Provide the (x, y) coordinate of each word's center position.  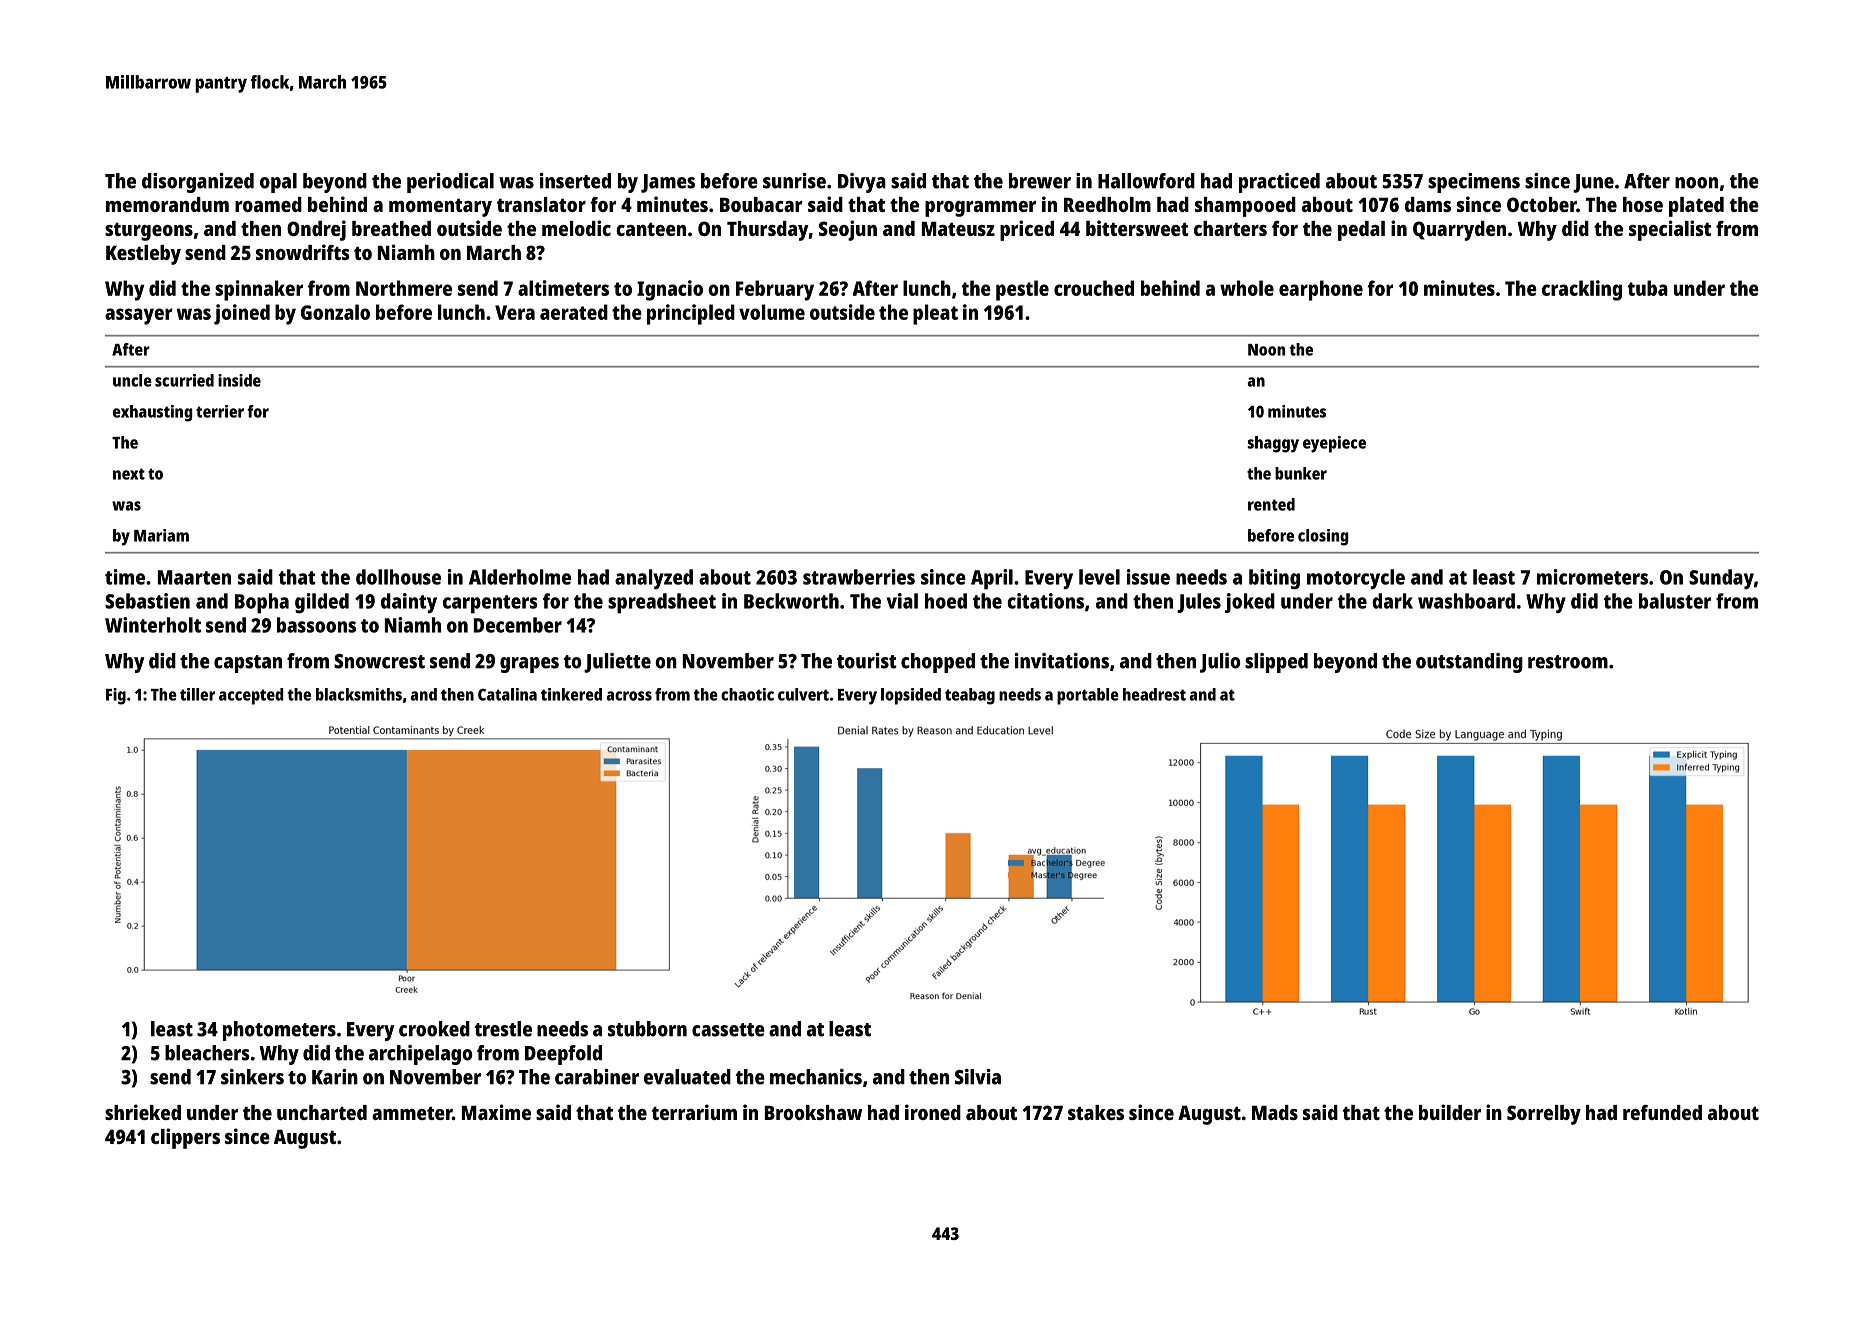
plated (1696, 207)
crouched (1094, 288)
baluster (1675, 601)
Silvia (978, 1077)
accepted (251, 696)
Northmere (404, 288)
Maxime (496, 1112)
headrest (1154, 694)
